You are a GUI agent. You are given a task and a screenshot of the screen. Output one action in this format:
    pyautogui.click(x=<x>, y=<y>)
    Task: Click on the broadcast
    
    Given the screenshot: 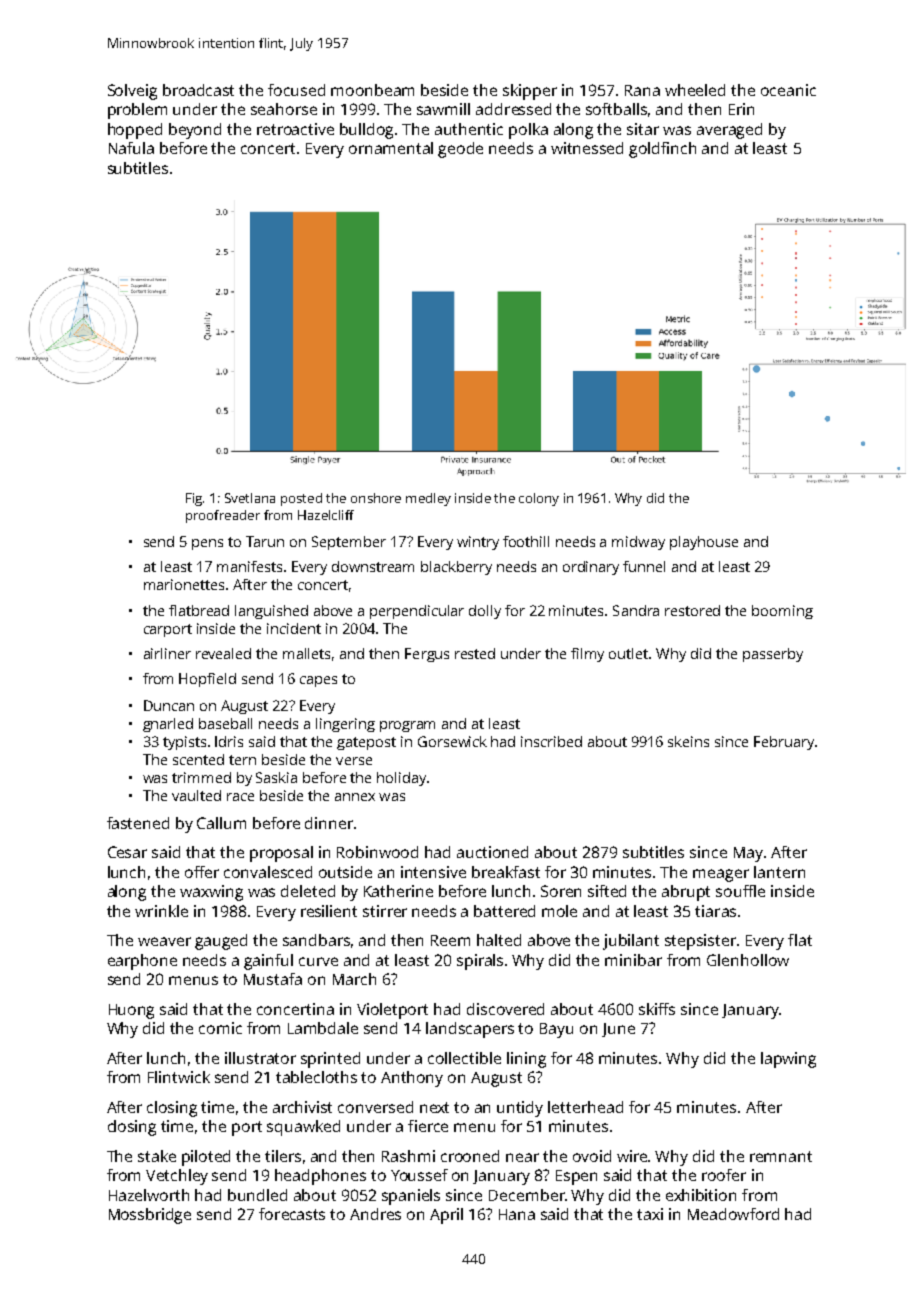 What is the action you would take?
    pyautogui.click(x=198, y=90)
